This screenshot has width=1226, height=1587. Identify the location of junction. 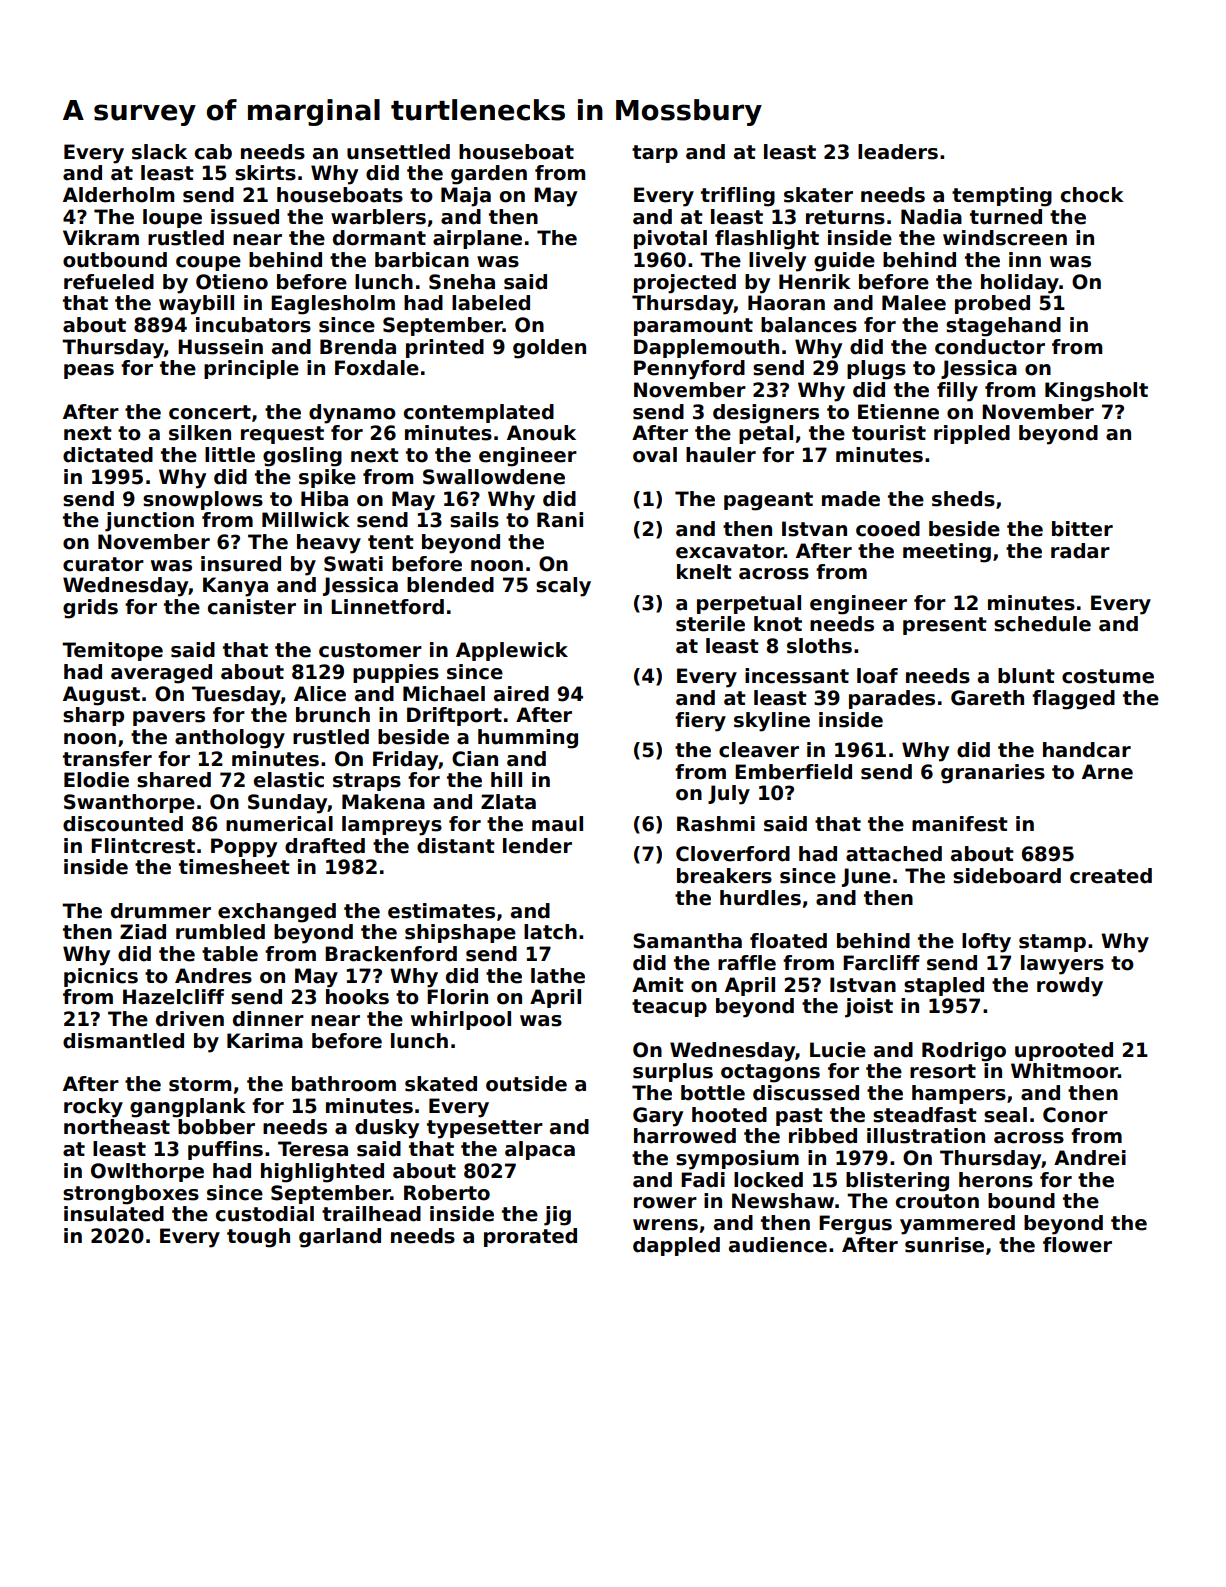
(149, 522).
